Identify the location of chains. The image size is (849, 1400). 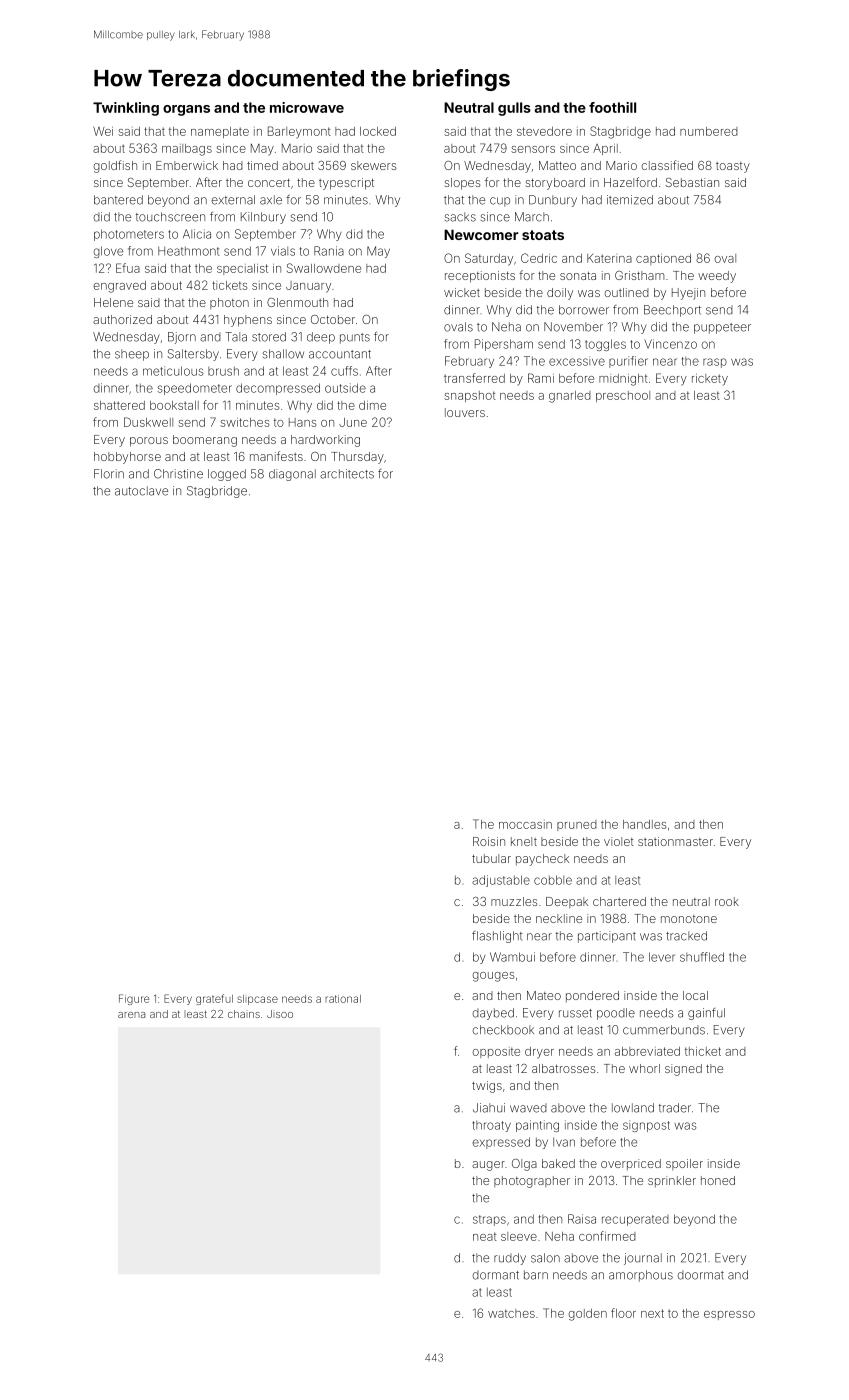
(244, 1014).
